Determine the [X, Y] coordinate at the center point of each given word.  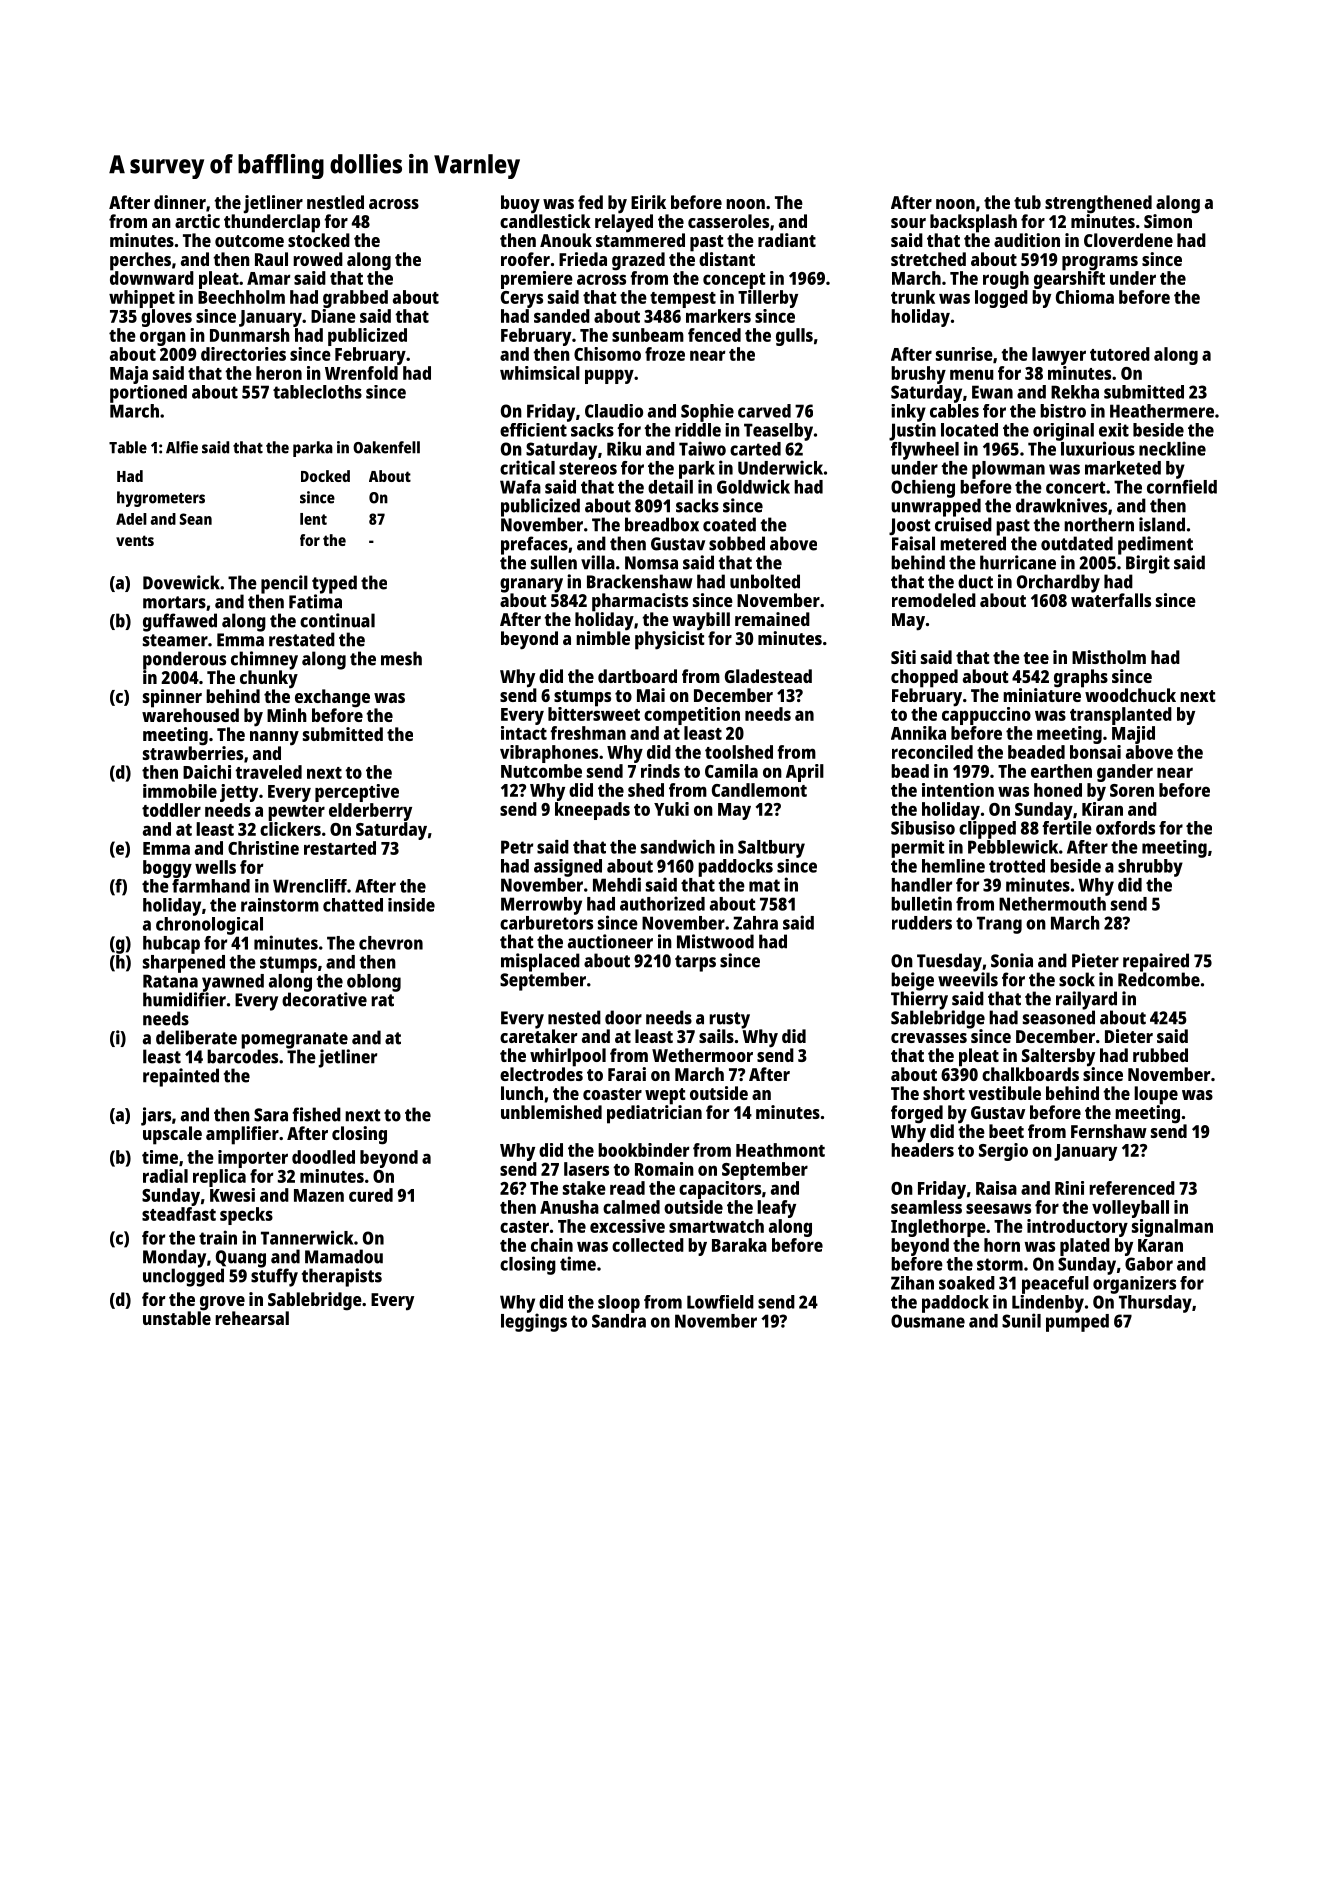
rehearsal [252, 1318]
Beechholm [241, 297]
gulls [794, 337]
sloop [619, 1304]
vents [135, 540]
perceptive [357, 793]
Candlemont [759, 790]
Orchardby [1058, 583]
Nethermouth [1052, 904]
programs [1100, 263]
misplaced [540, 962]
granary [531, 585]
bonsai [1095, 752]
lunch [522, 1093]
